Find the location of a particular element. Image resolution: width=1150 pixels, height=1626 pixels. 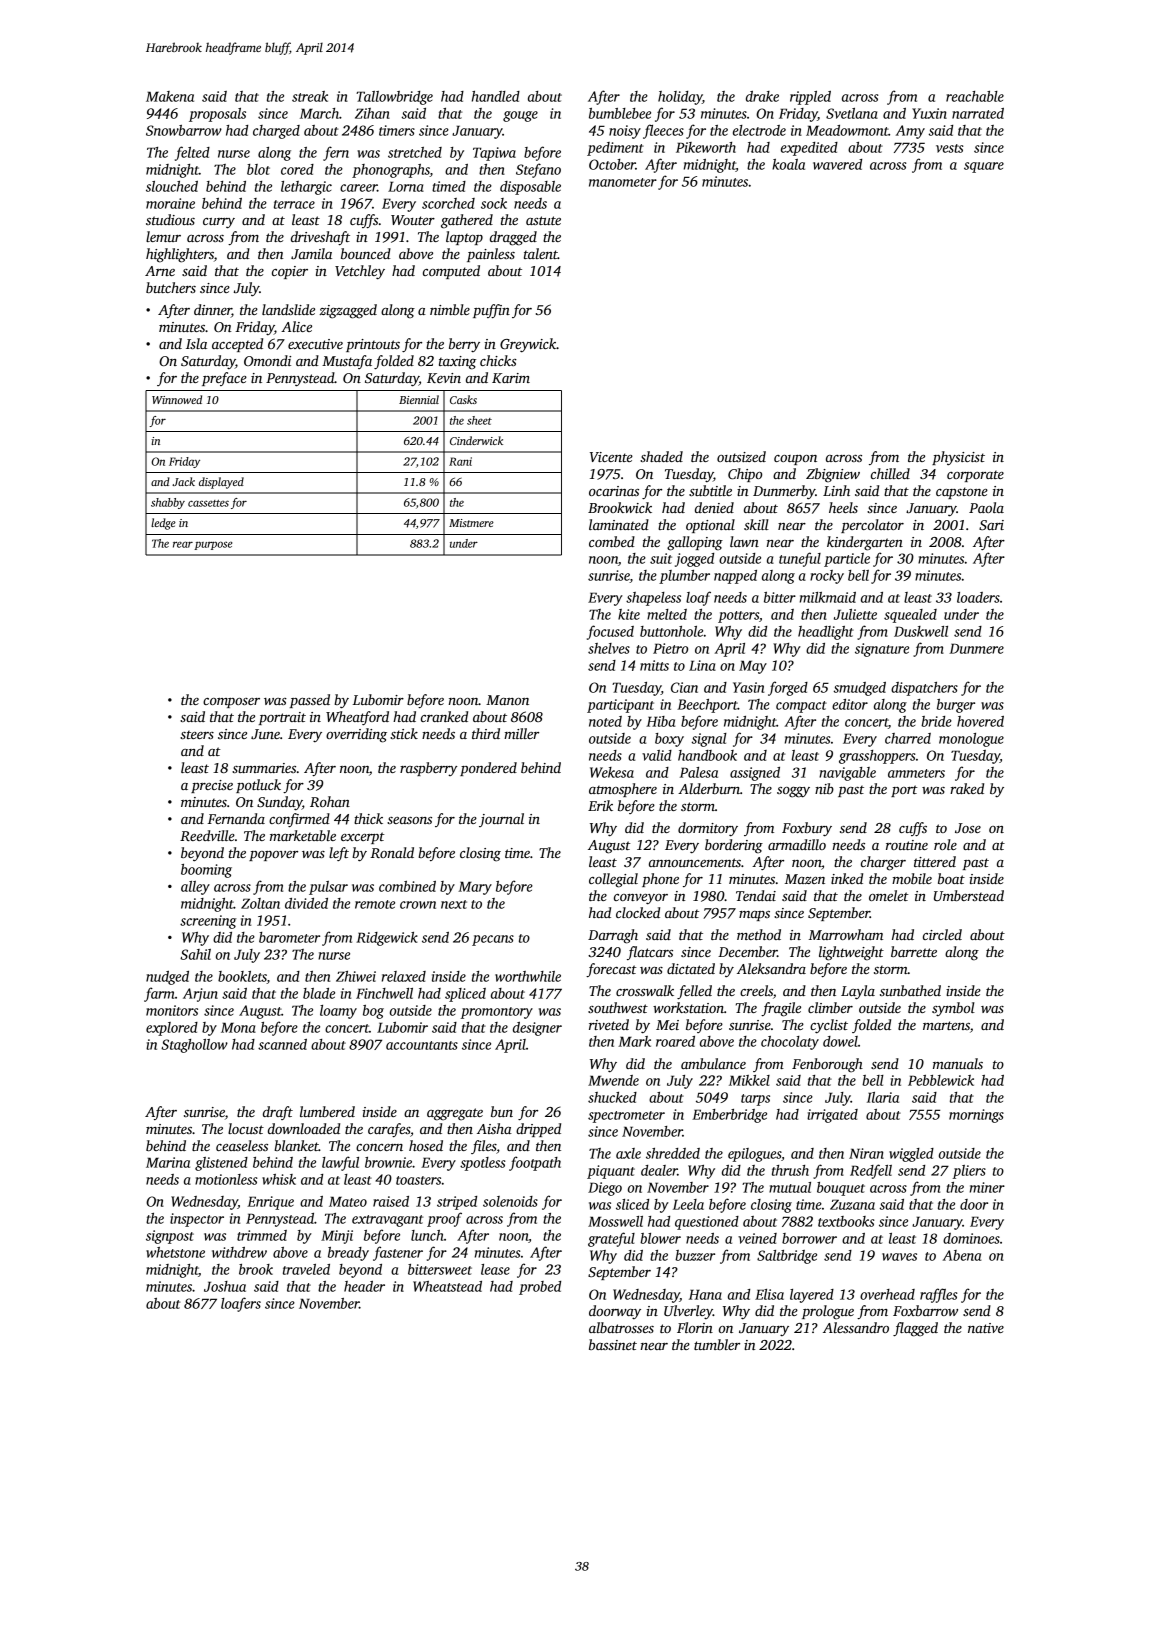

aggregate is located at coordinates (455, 1114).
